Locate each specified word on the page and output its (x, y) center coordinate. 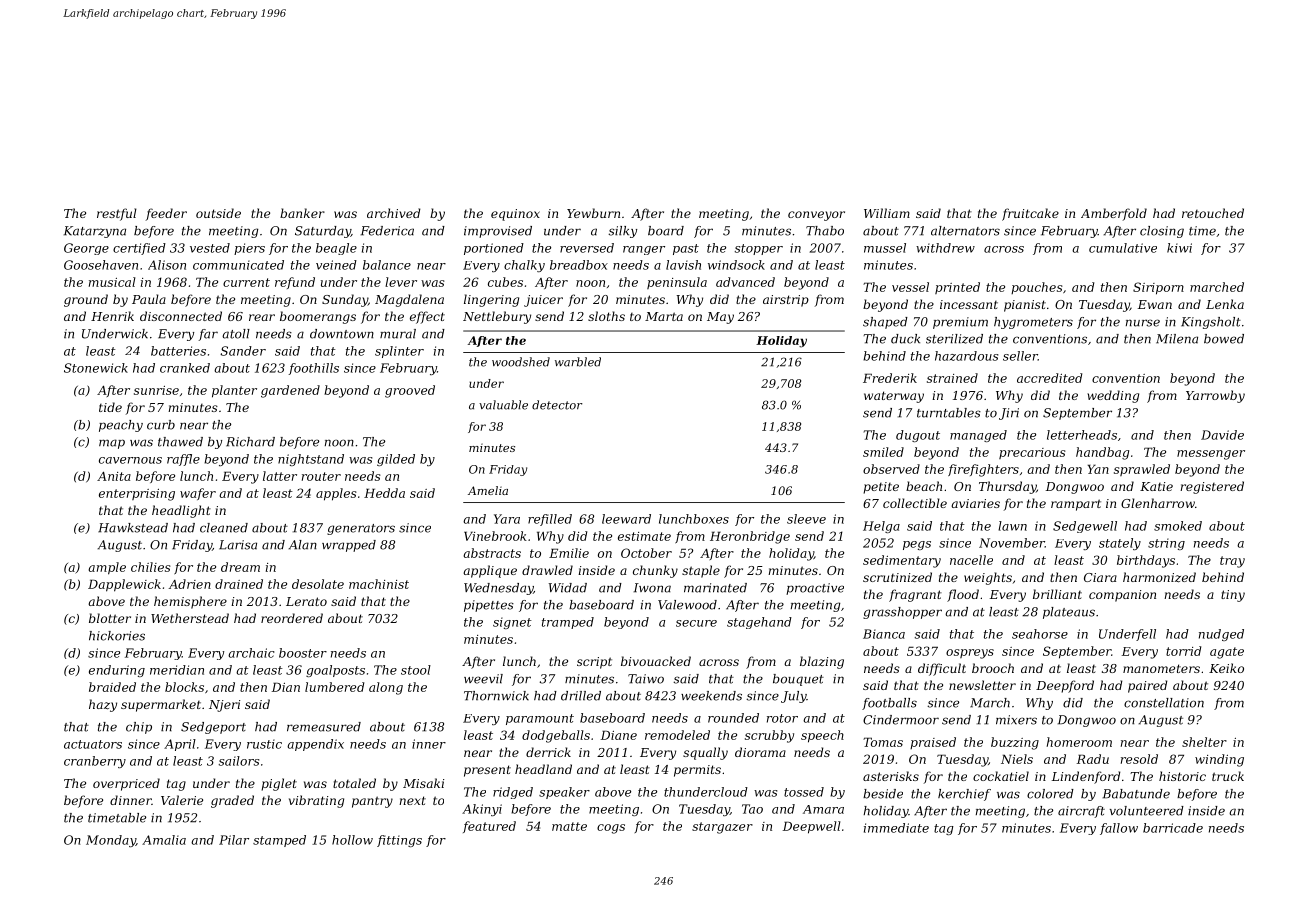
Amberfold (1114, 214)
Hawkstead (133, 528)
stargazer (722, 828)
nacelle (971, 560)
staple (701, 571)
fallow (1119, 829)
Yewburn (593, 213)
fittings (399, 841)
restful (117, 214)
